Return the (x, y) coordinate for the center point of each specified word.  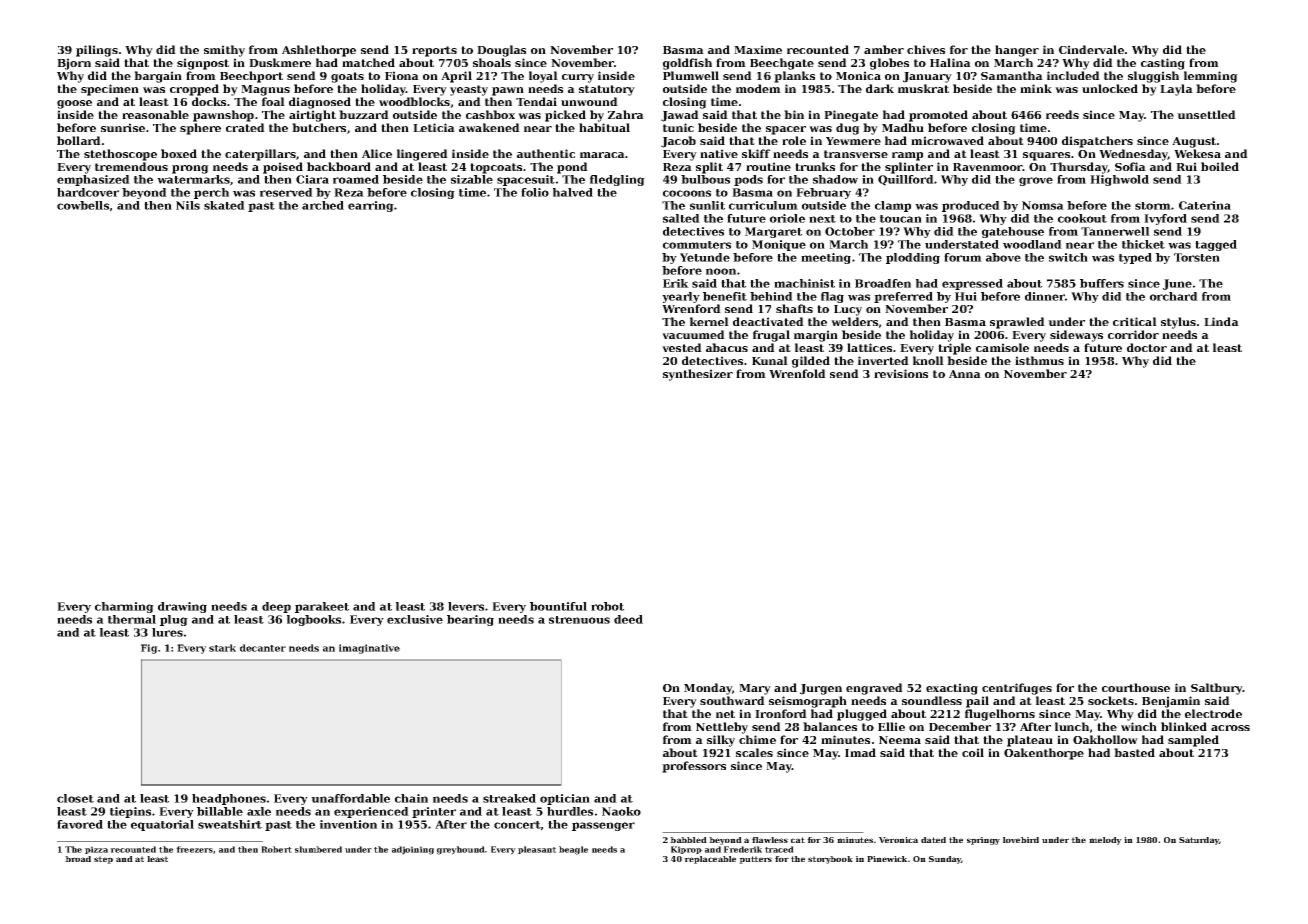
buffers (1102, 283)
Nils (188, 205)
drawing (182, 607)
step (103, 860)
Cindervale (1091, 49)
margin (816, 336)
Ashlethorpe (319, 51)
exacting (952, 689)
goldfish (687, 64)
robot (607, 606)
